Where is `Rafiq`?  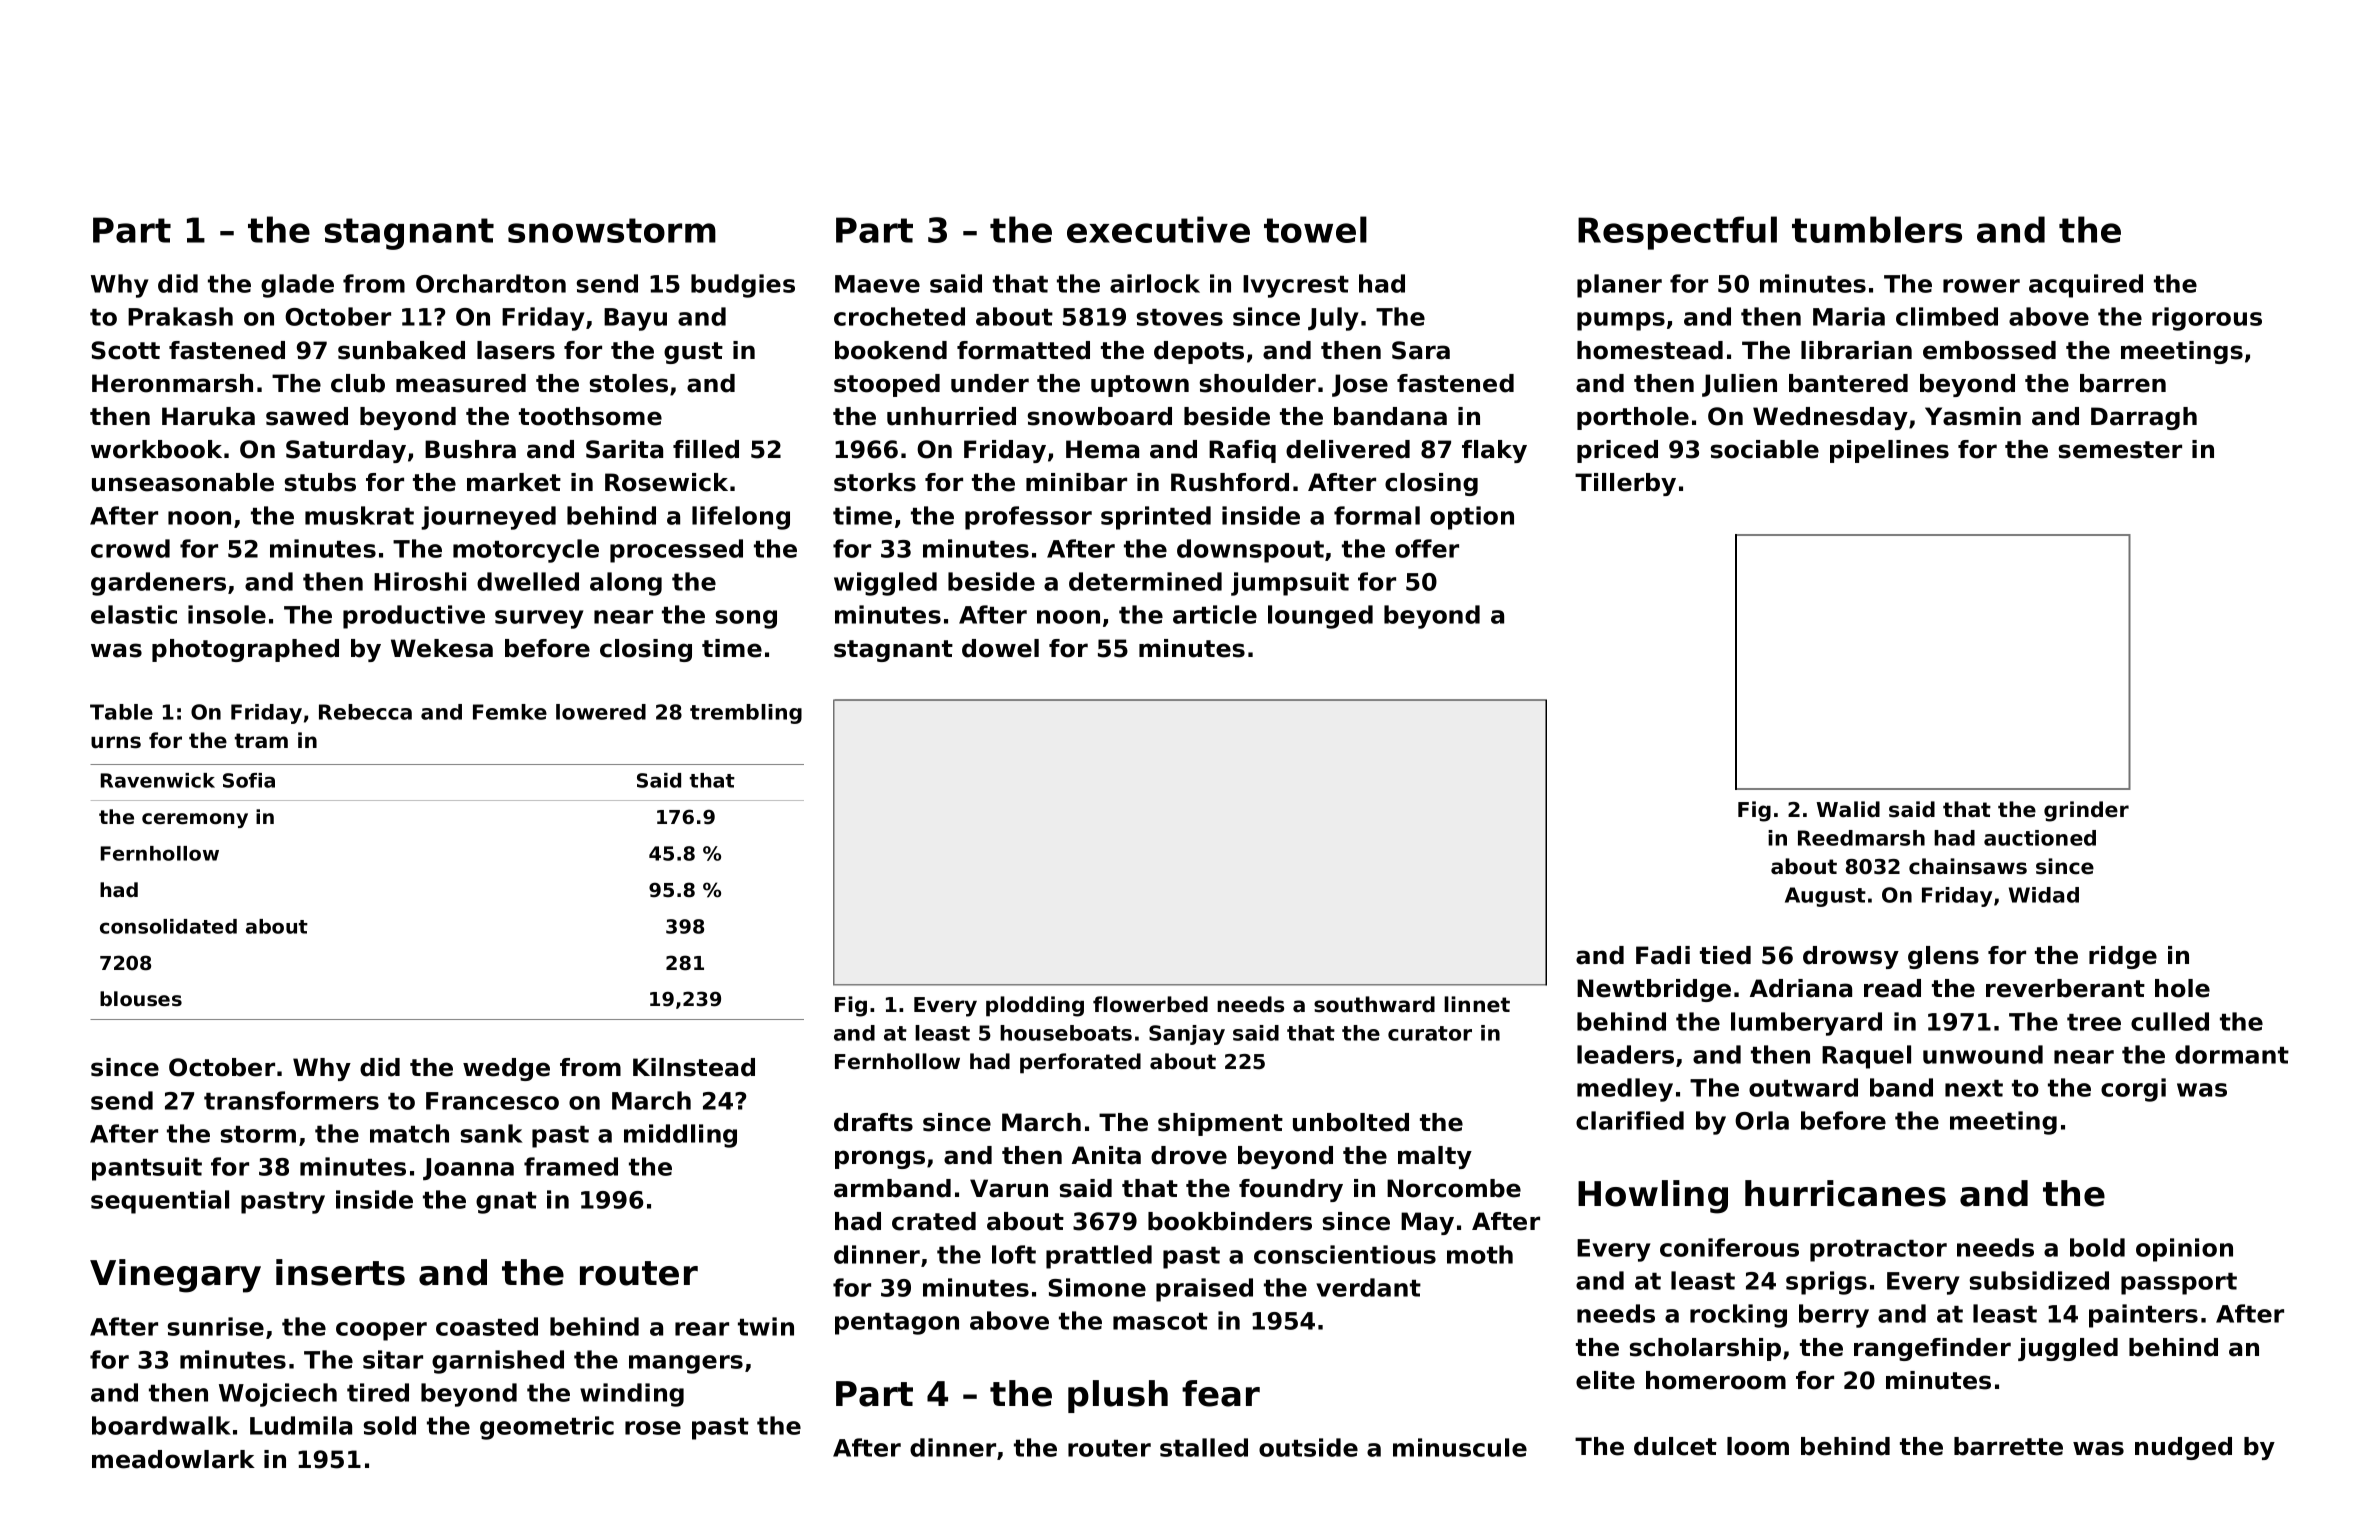
Rafiq is located at coordinates (1242, 451).
